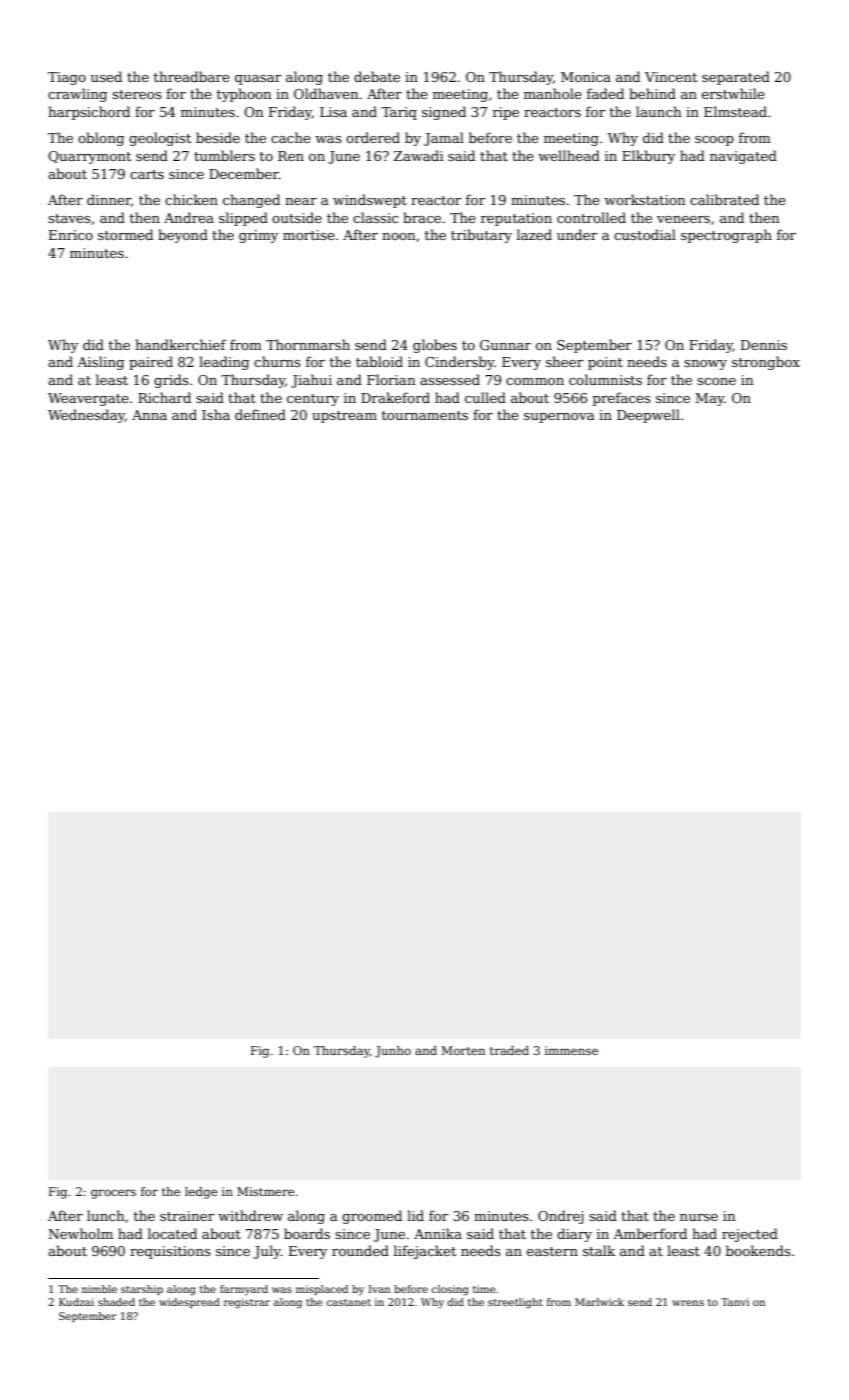 This document has width=849, height=1400. What do you see at coordinates (113, 1194) in the document?
I see `grocers` at bounding box center [113, 1194].
